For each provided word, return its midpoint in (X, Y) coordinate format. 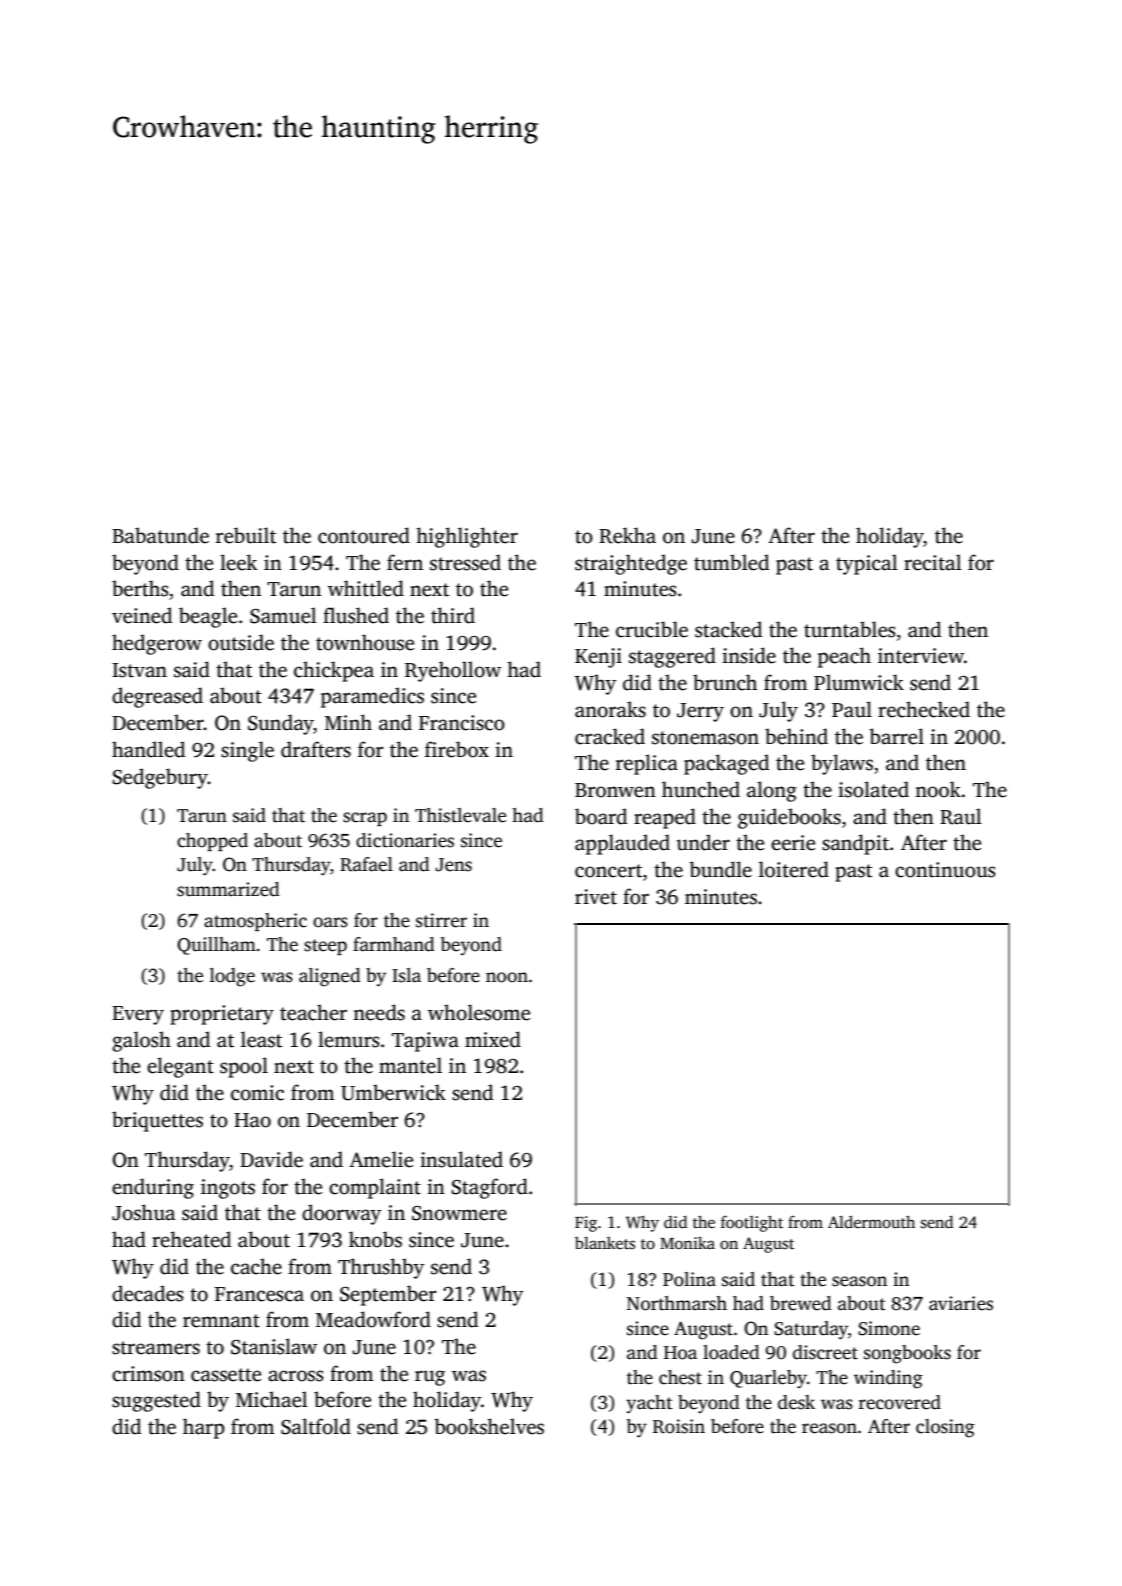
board (601, 816)
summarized (228, 889)
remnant (221, 1321)
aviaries (961, 1303)
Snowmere (459, 1213)
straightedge (631, 564)
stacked (728, 629)
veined (142, 615)
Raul (961, 816)
